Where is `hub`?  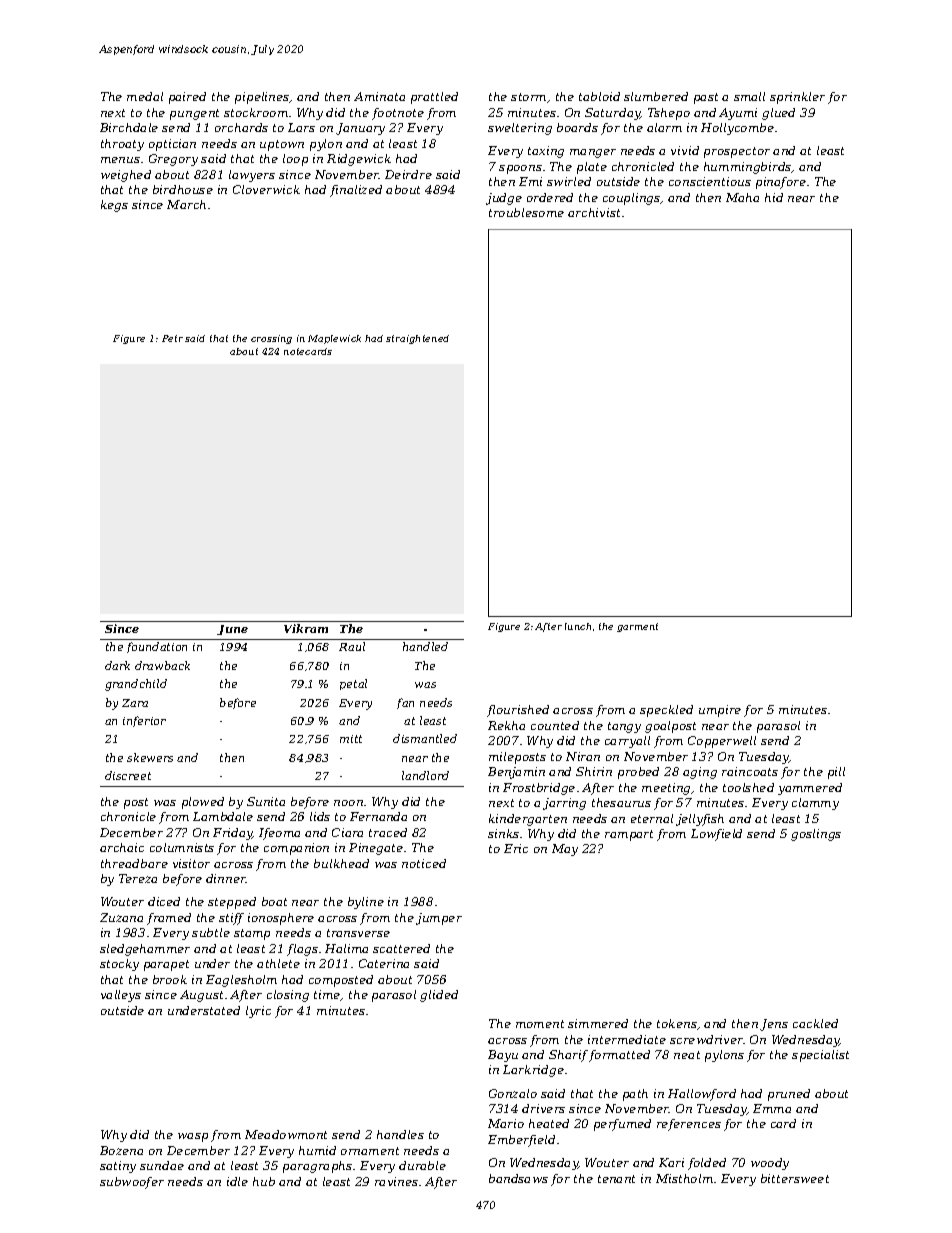
hub is located at coordinates (264, 1181).
